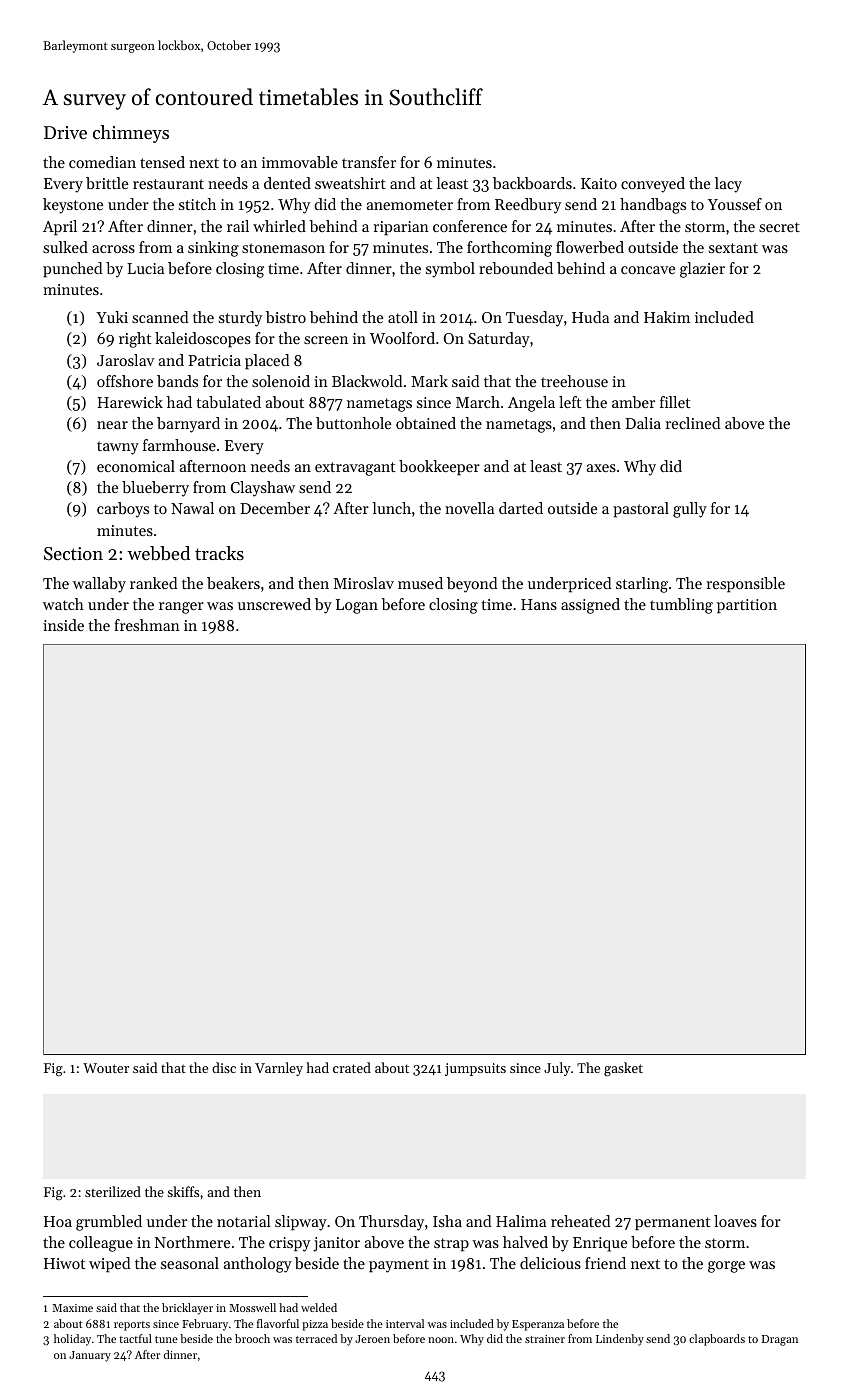 This document has height=1400, width=849. Describe the element at coordinates (681, 606) in the document. I see `tumbling` at that location.
